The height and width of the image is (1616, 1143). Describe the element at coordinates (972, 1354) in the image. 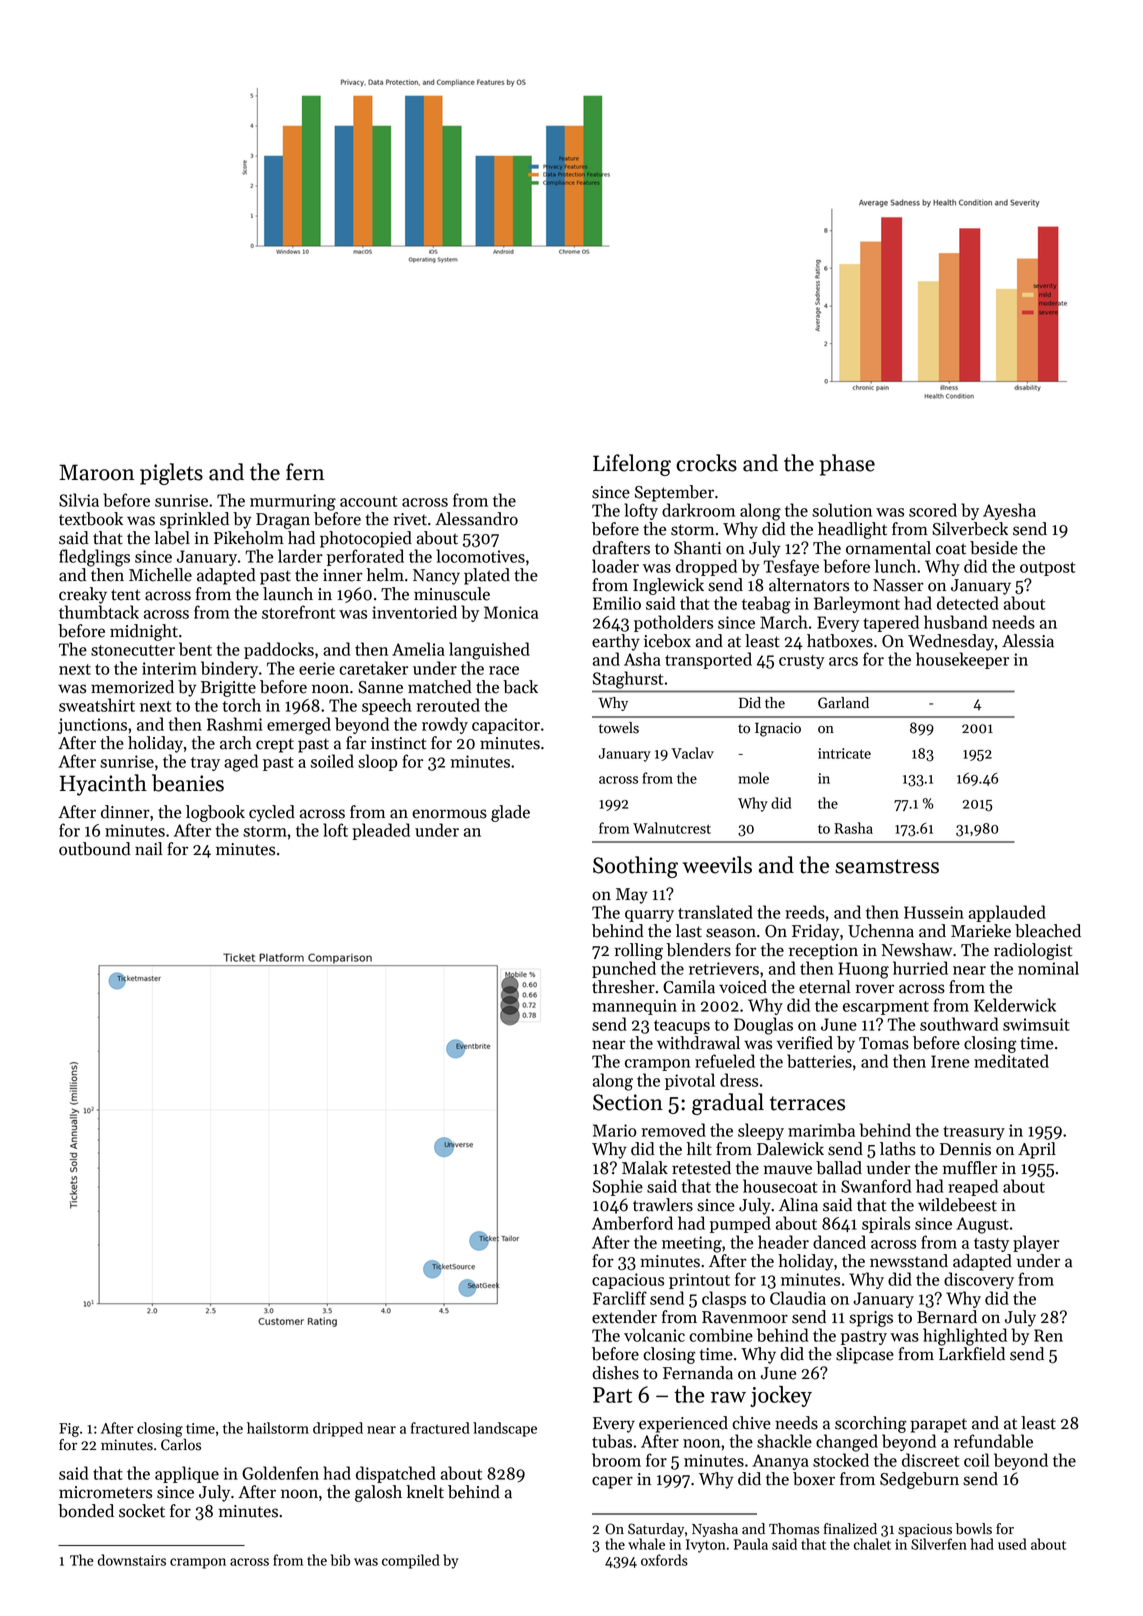

I see `Larkfield` at that location.
